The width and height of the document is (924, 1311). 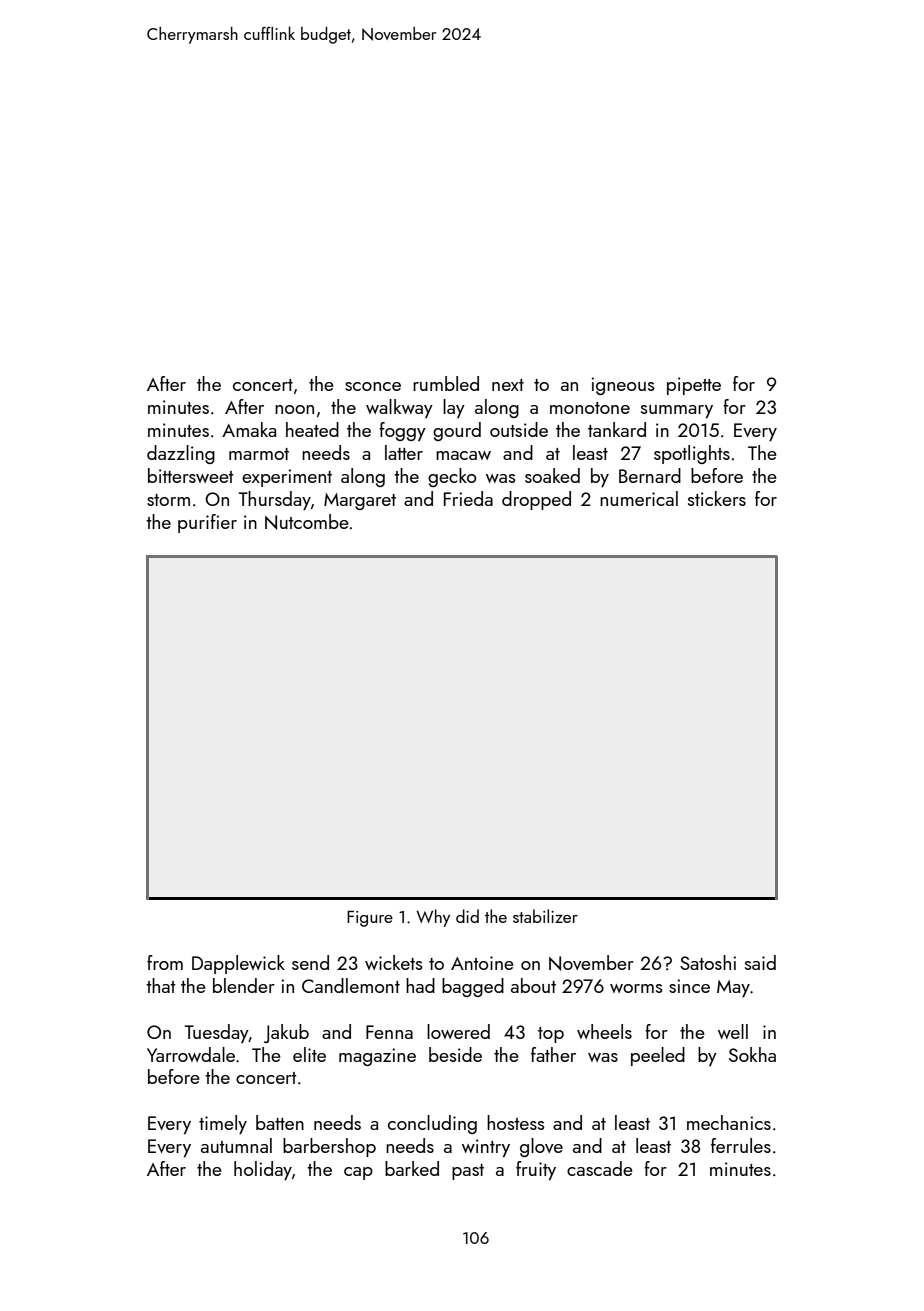 I want to click on said, so click(x=760, y=962).
